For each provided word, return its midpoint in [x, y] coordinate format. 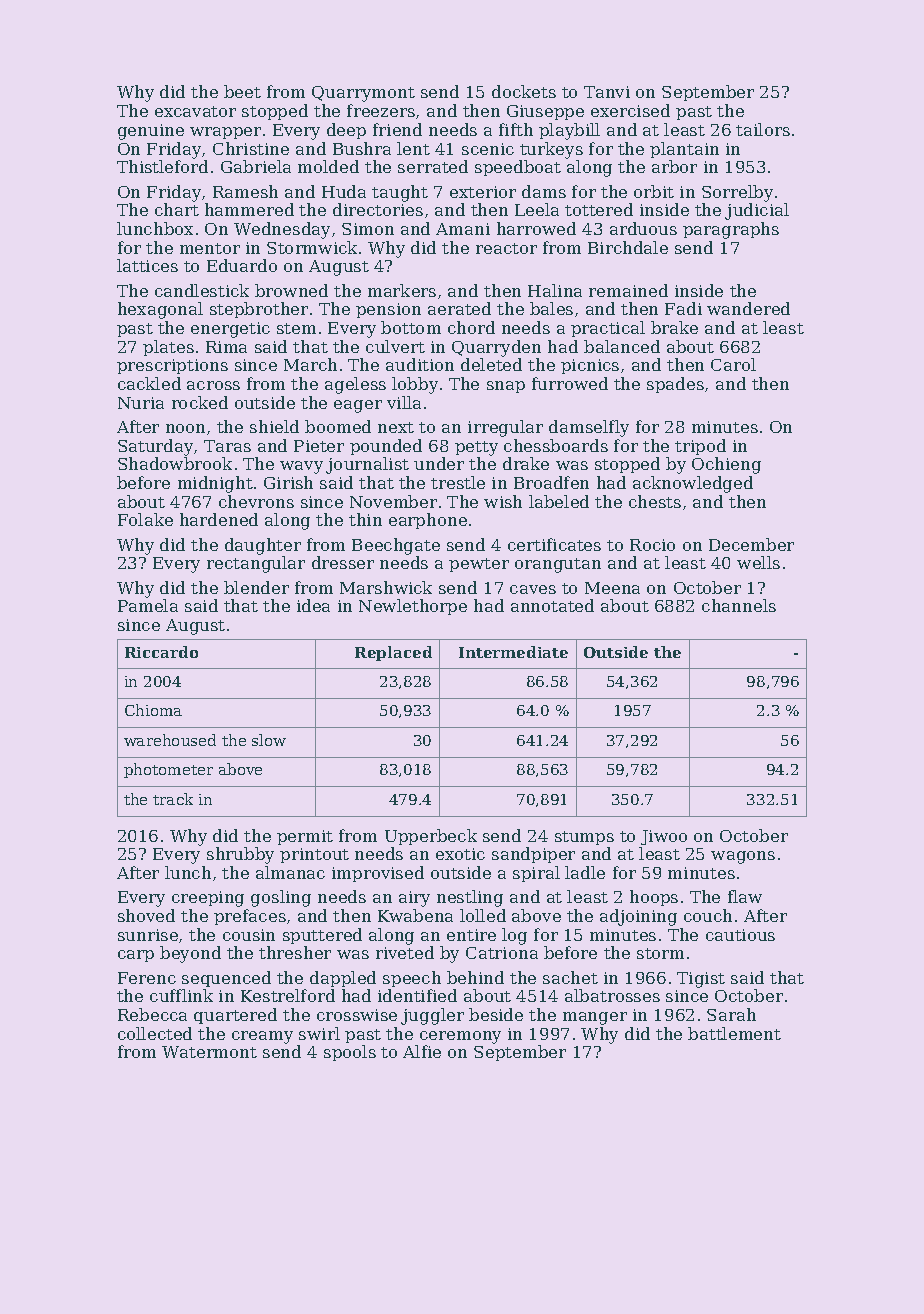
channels [739, 605]
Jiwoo [664, 837]
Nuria [141, 403]
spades [675, 385]
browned [291, 290]
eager [358, 406]
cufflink [181, 995]
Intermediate [513, 652]
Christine [251, 148]
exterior [483, 192]
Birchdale [628, 247]
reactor [506, 248]
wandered [748, 308]
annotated [552, 605]
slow [269, 740]
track [173, 799]
